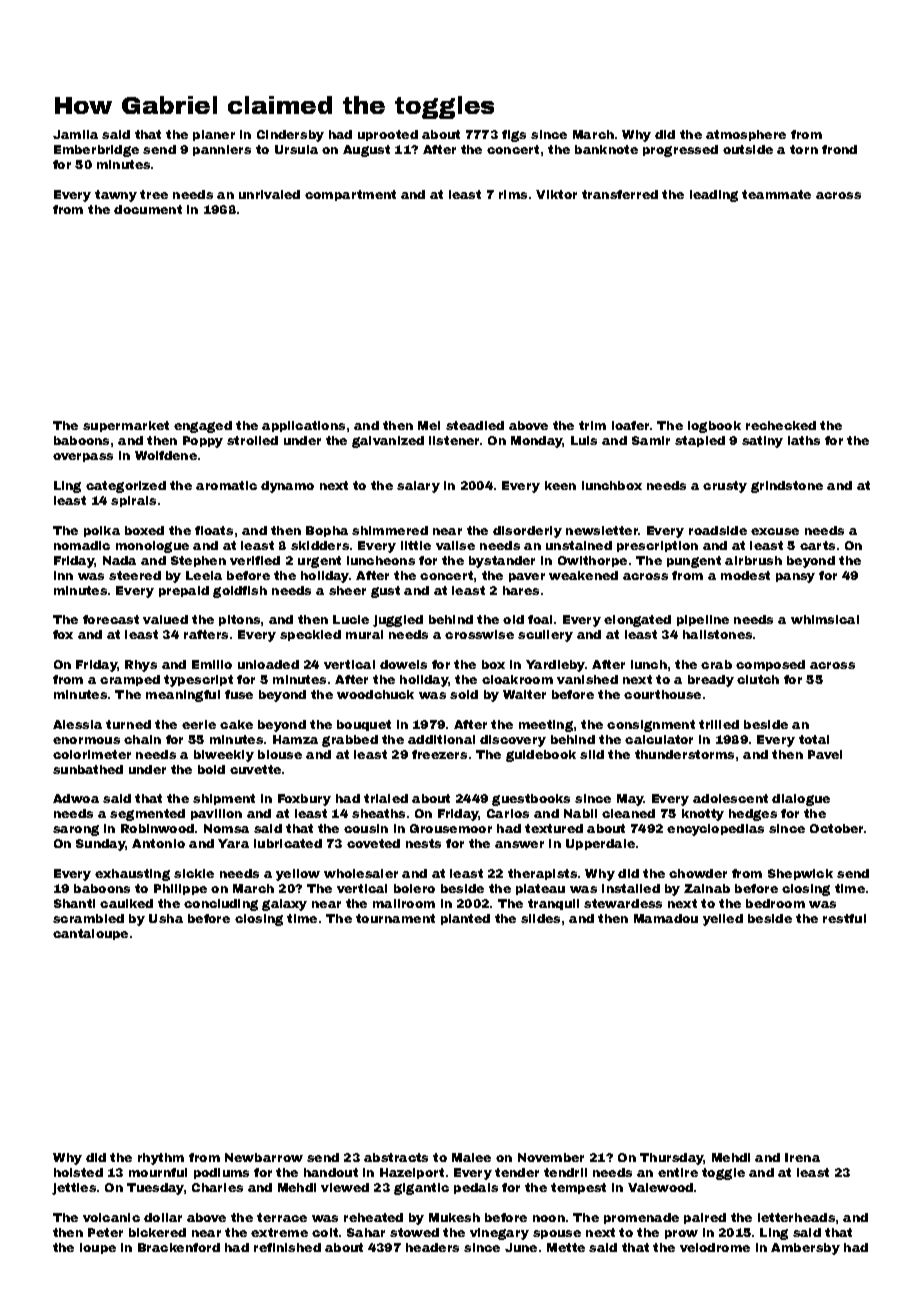 The width and height of the screenshot is (924, 1308). What do you see at coordinates (75, 134) in the screenshot?
I see `Jamila` at bounding box center [75, 134].
